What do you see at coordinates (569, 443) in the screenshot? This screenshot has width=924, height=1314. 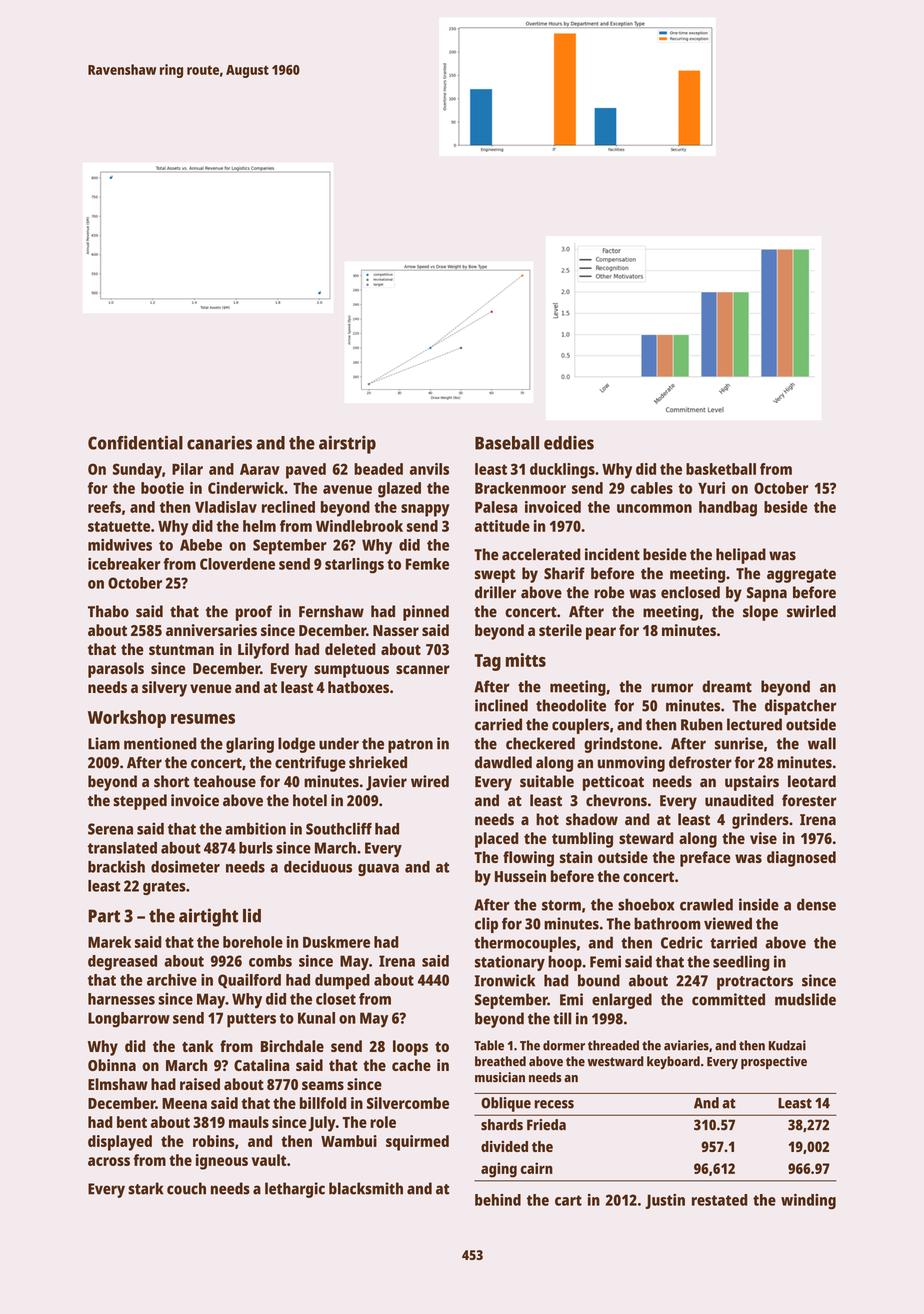 I see `eddies` at bounding box center [569, 443].
